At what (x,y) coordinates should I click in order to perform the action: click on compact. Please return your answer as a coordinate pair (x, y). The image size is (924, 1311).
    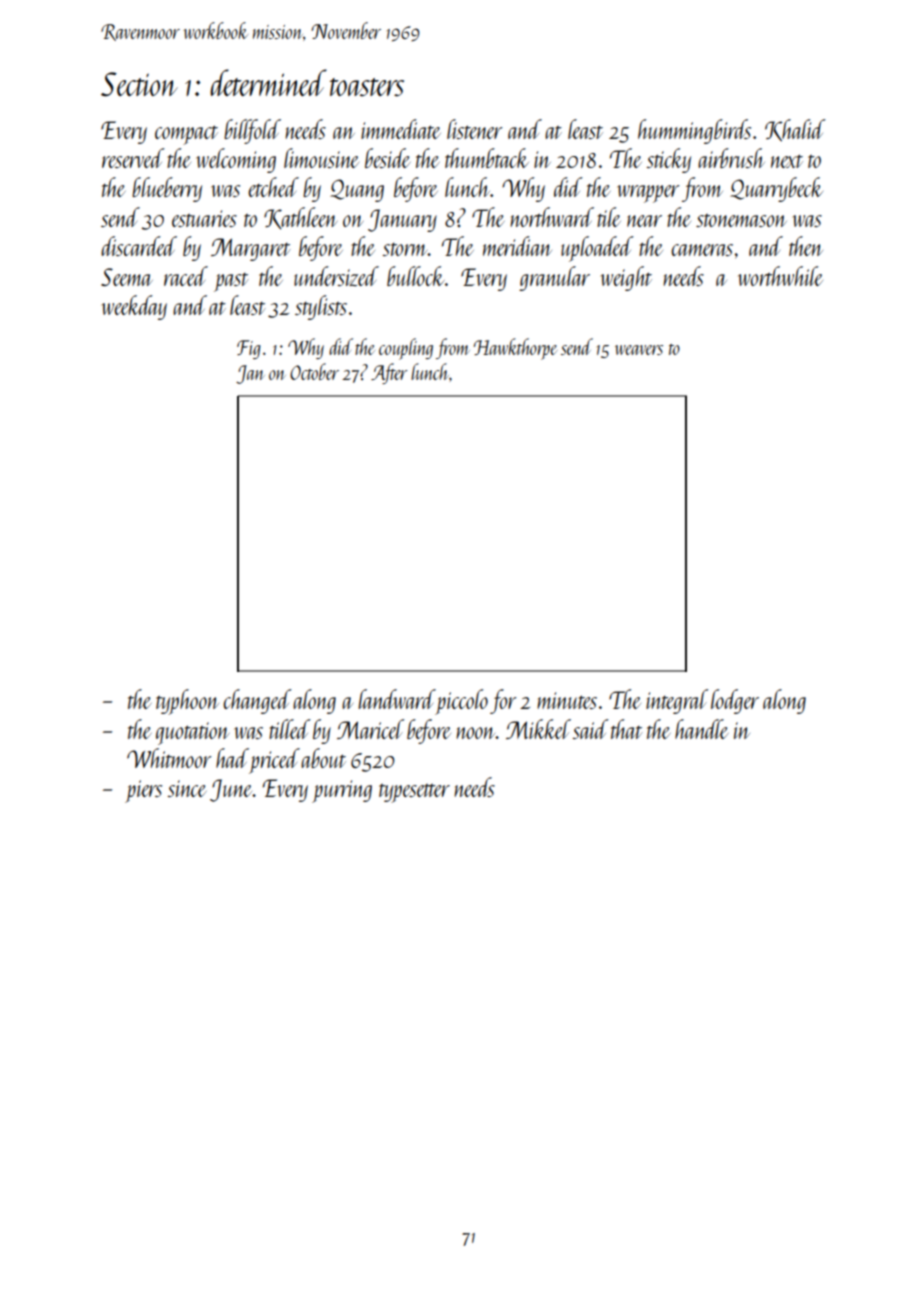
    Looking at the image, I should click on (186, 135).
